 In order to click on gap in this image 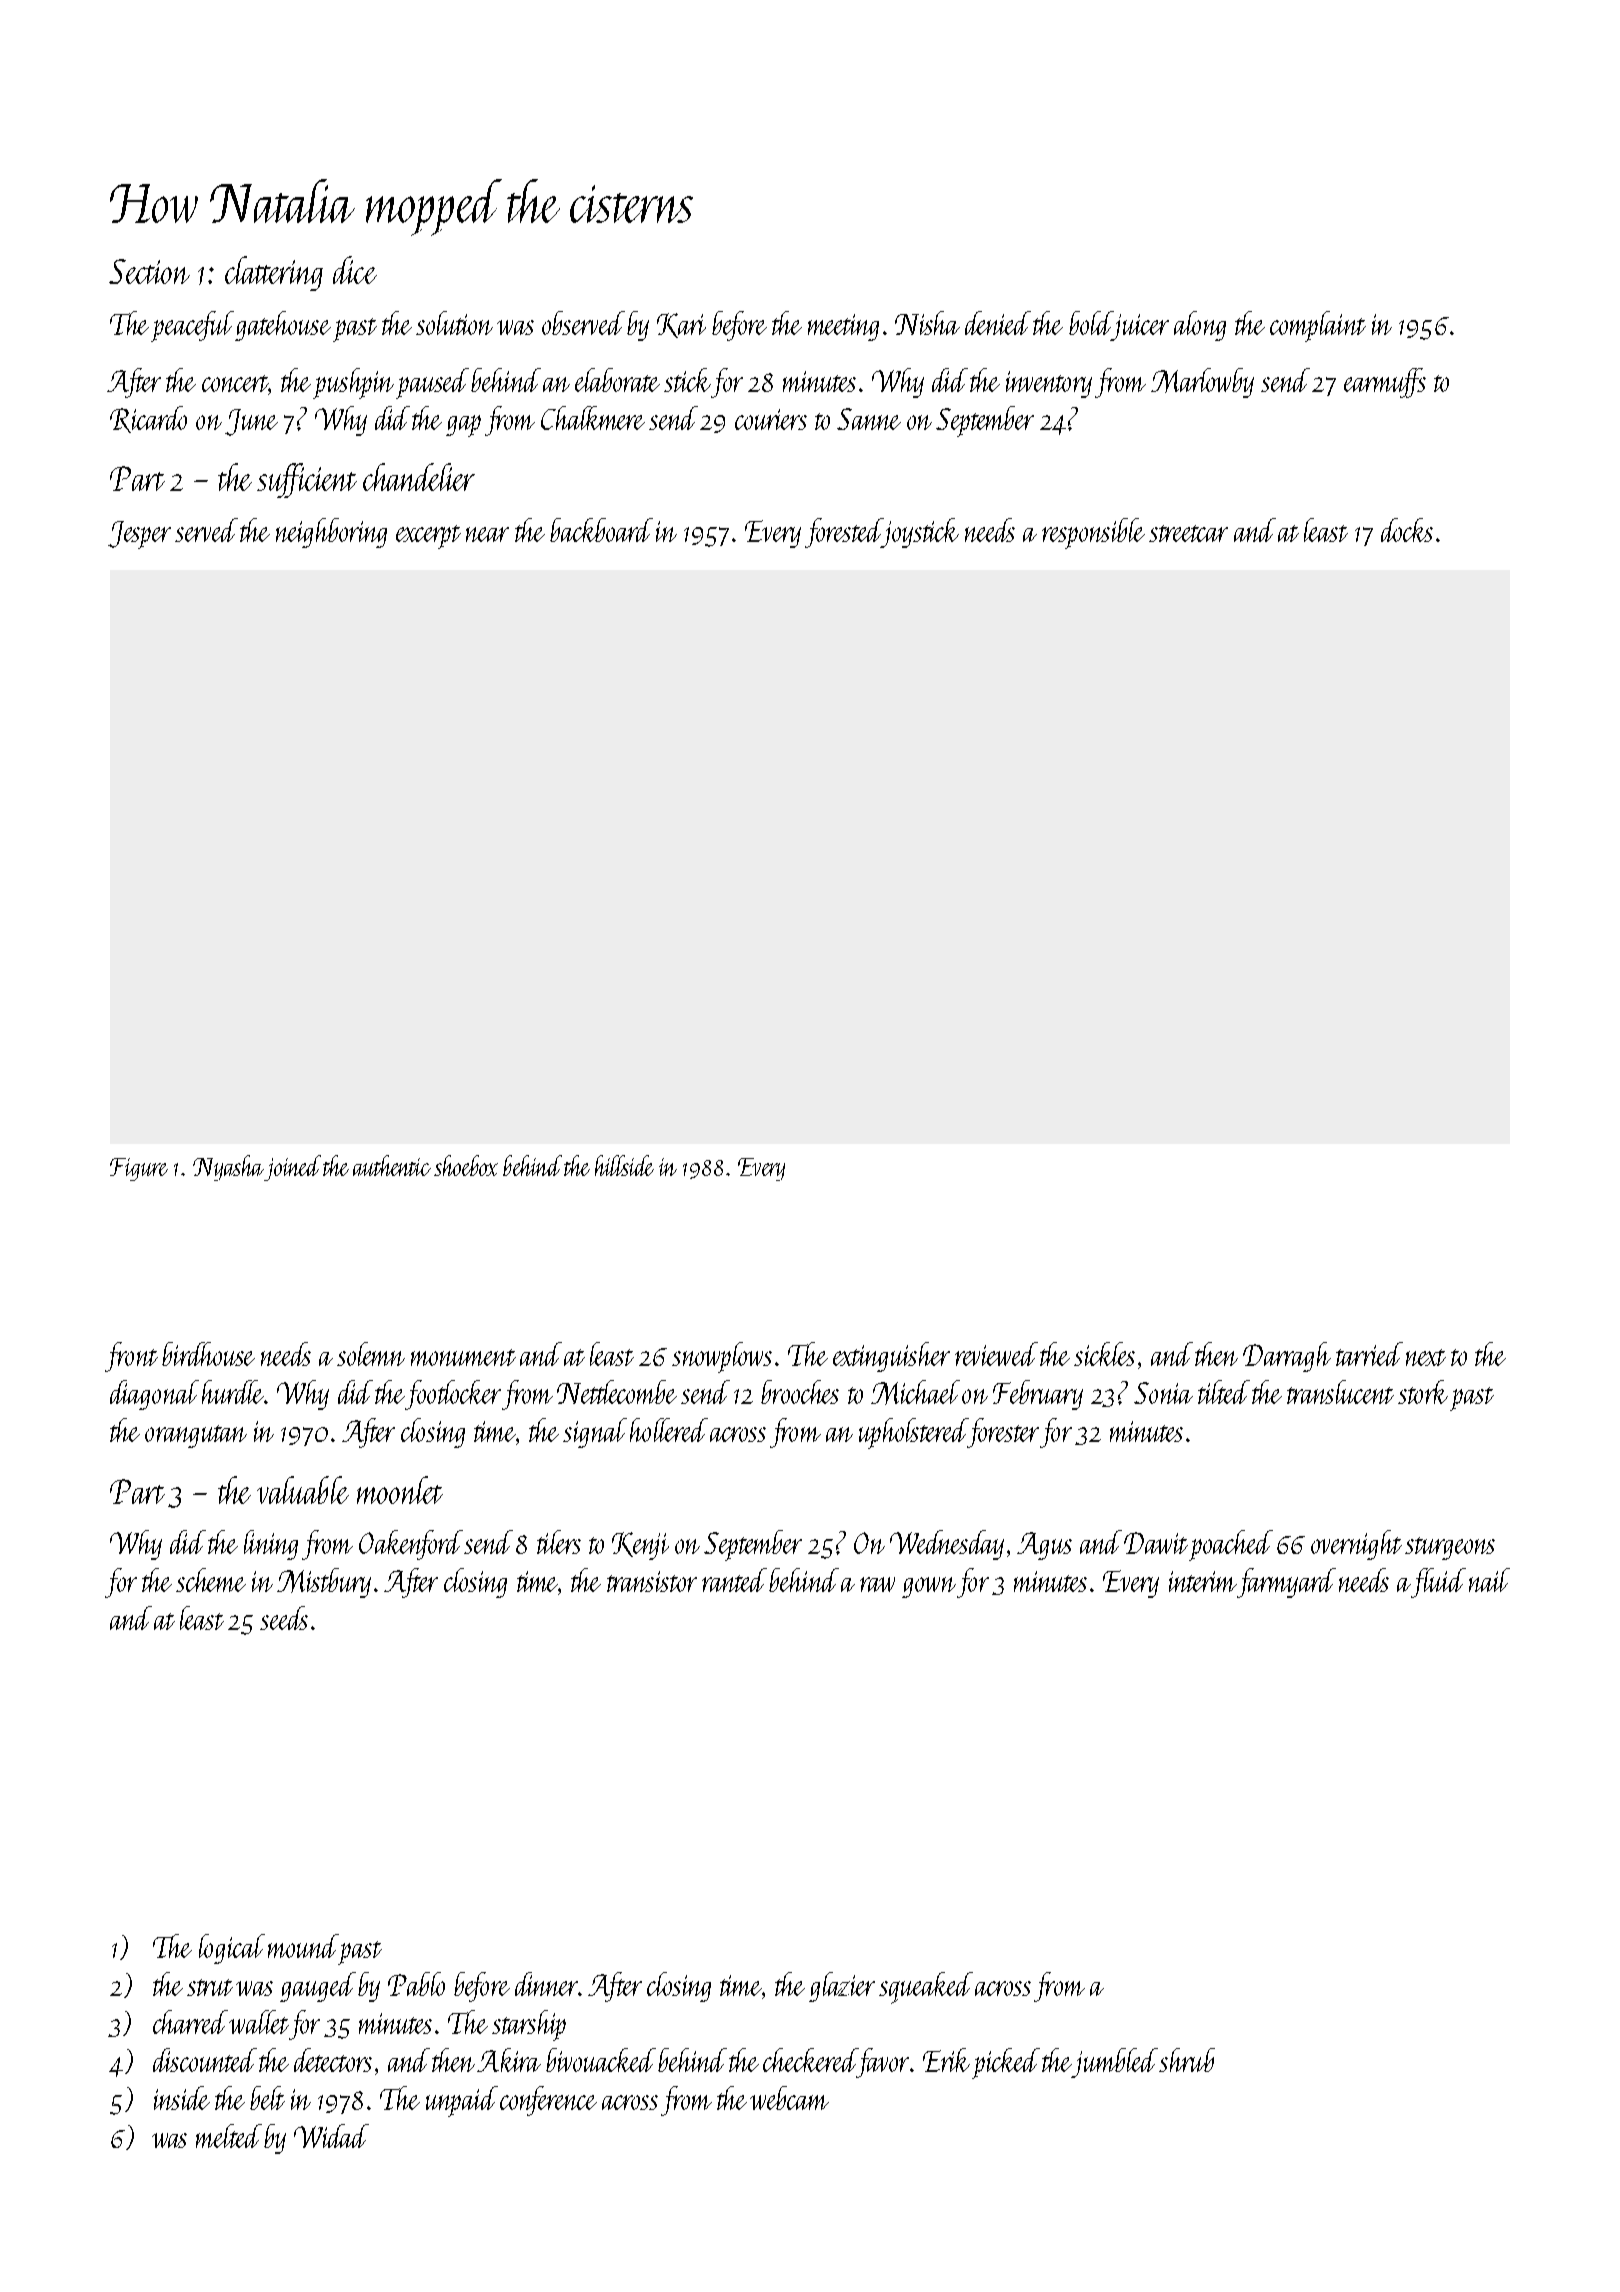, I will do `click(463, 426)`.
